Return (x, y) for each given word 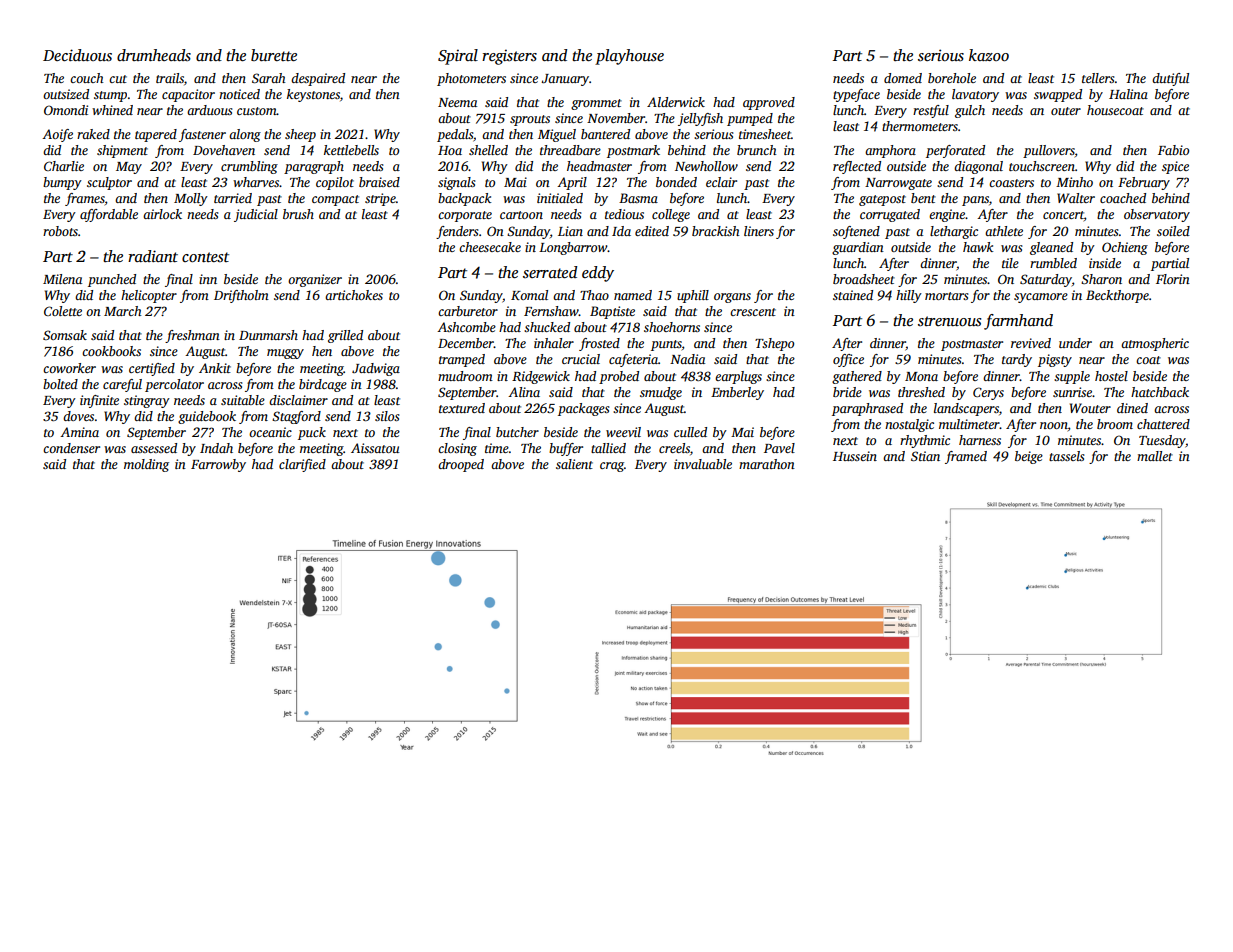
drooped (461, 465)
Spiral (458, 57)
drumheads (154, 55)
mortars (946, 296)
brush (298, 214)
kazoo (989, 55)
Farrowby (218, 465)
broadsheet (864, 279)
